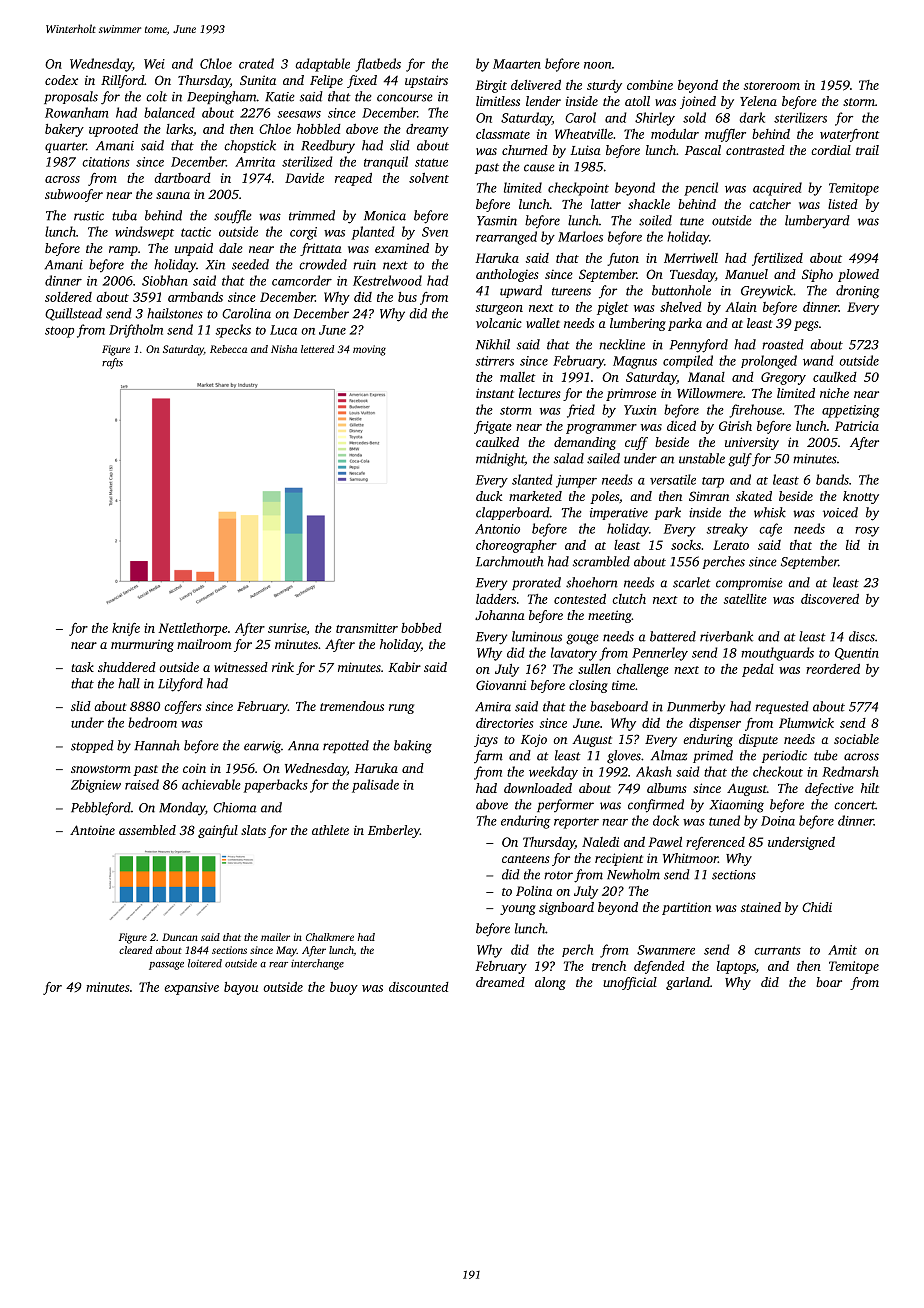 The width and height of the page is (924, 1308). Describe the element at coordinates (772, 86) in the page. I see `storeroom` at that location.
